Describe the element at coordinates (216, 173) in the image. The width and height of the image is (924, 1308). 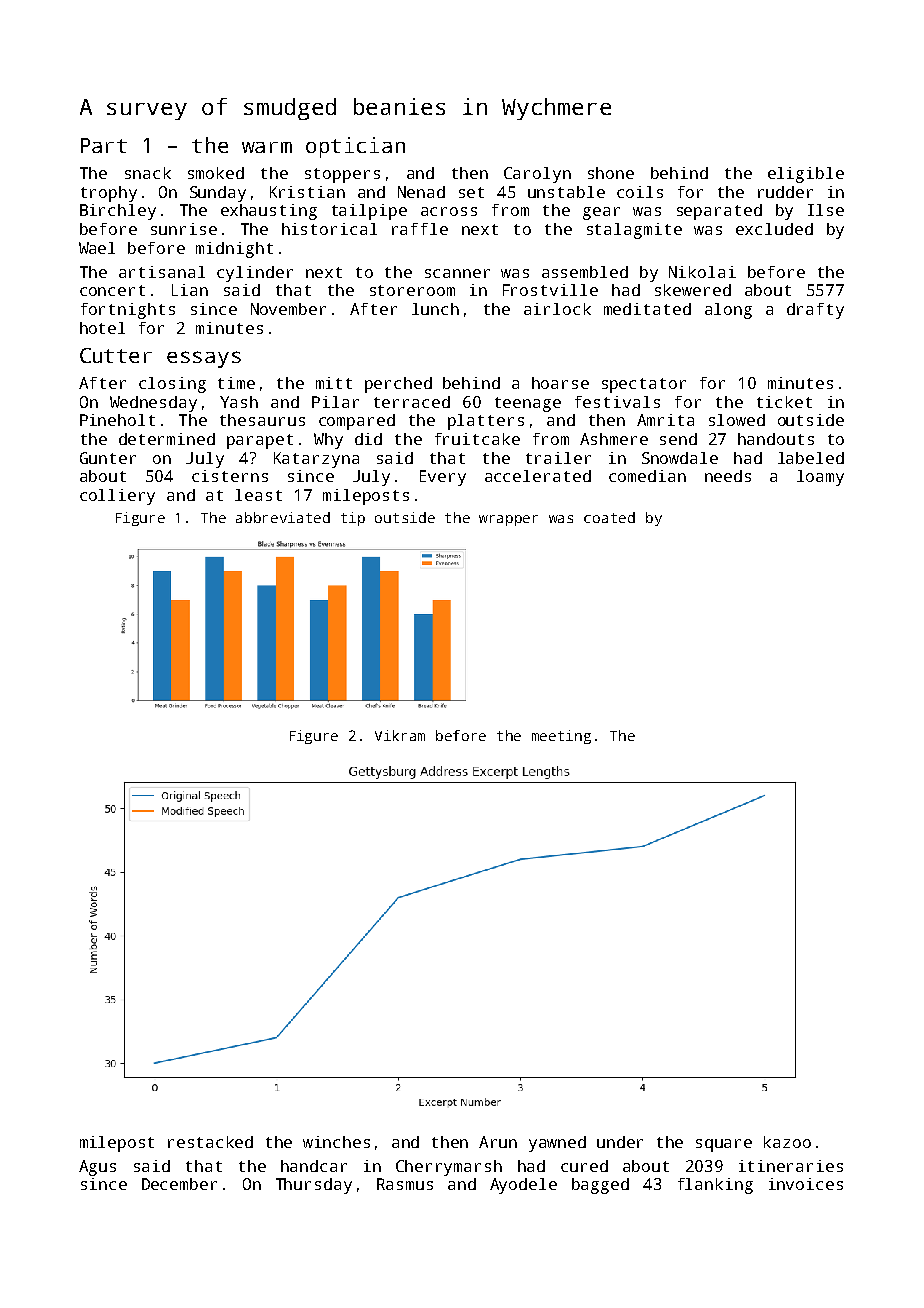
I see `smoked` at that location.
